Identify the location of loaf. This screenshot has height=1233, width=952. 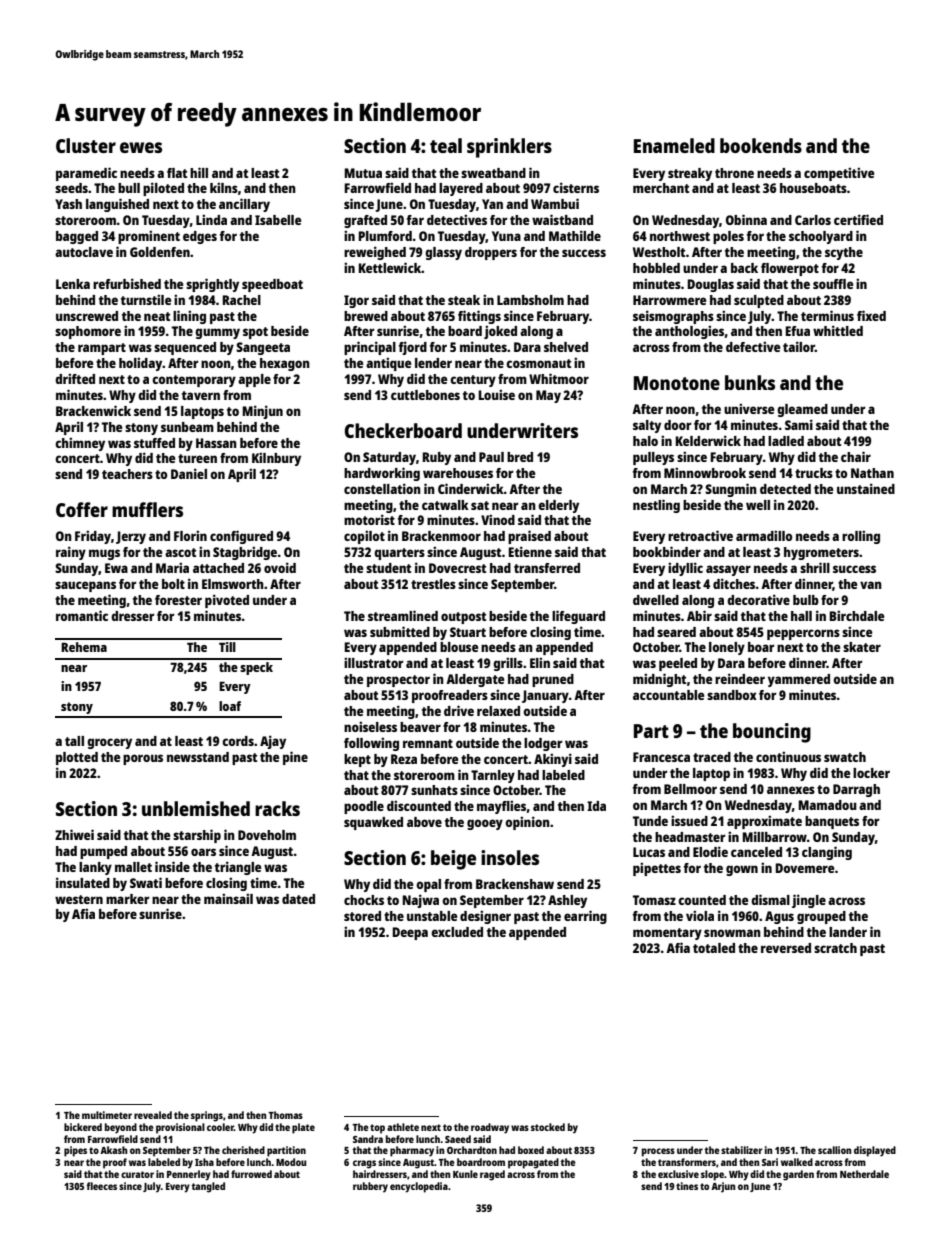
(230, 706).
